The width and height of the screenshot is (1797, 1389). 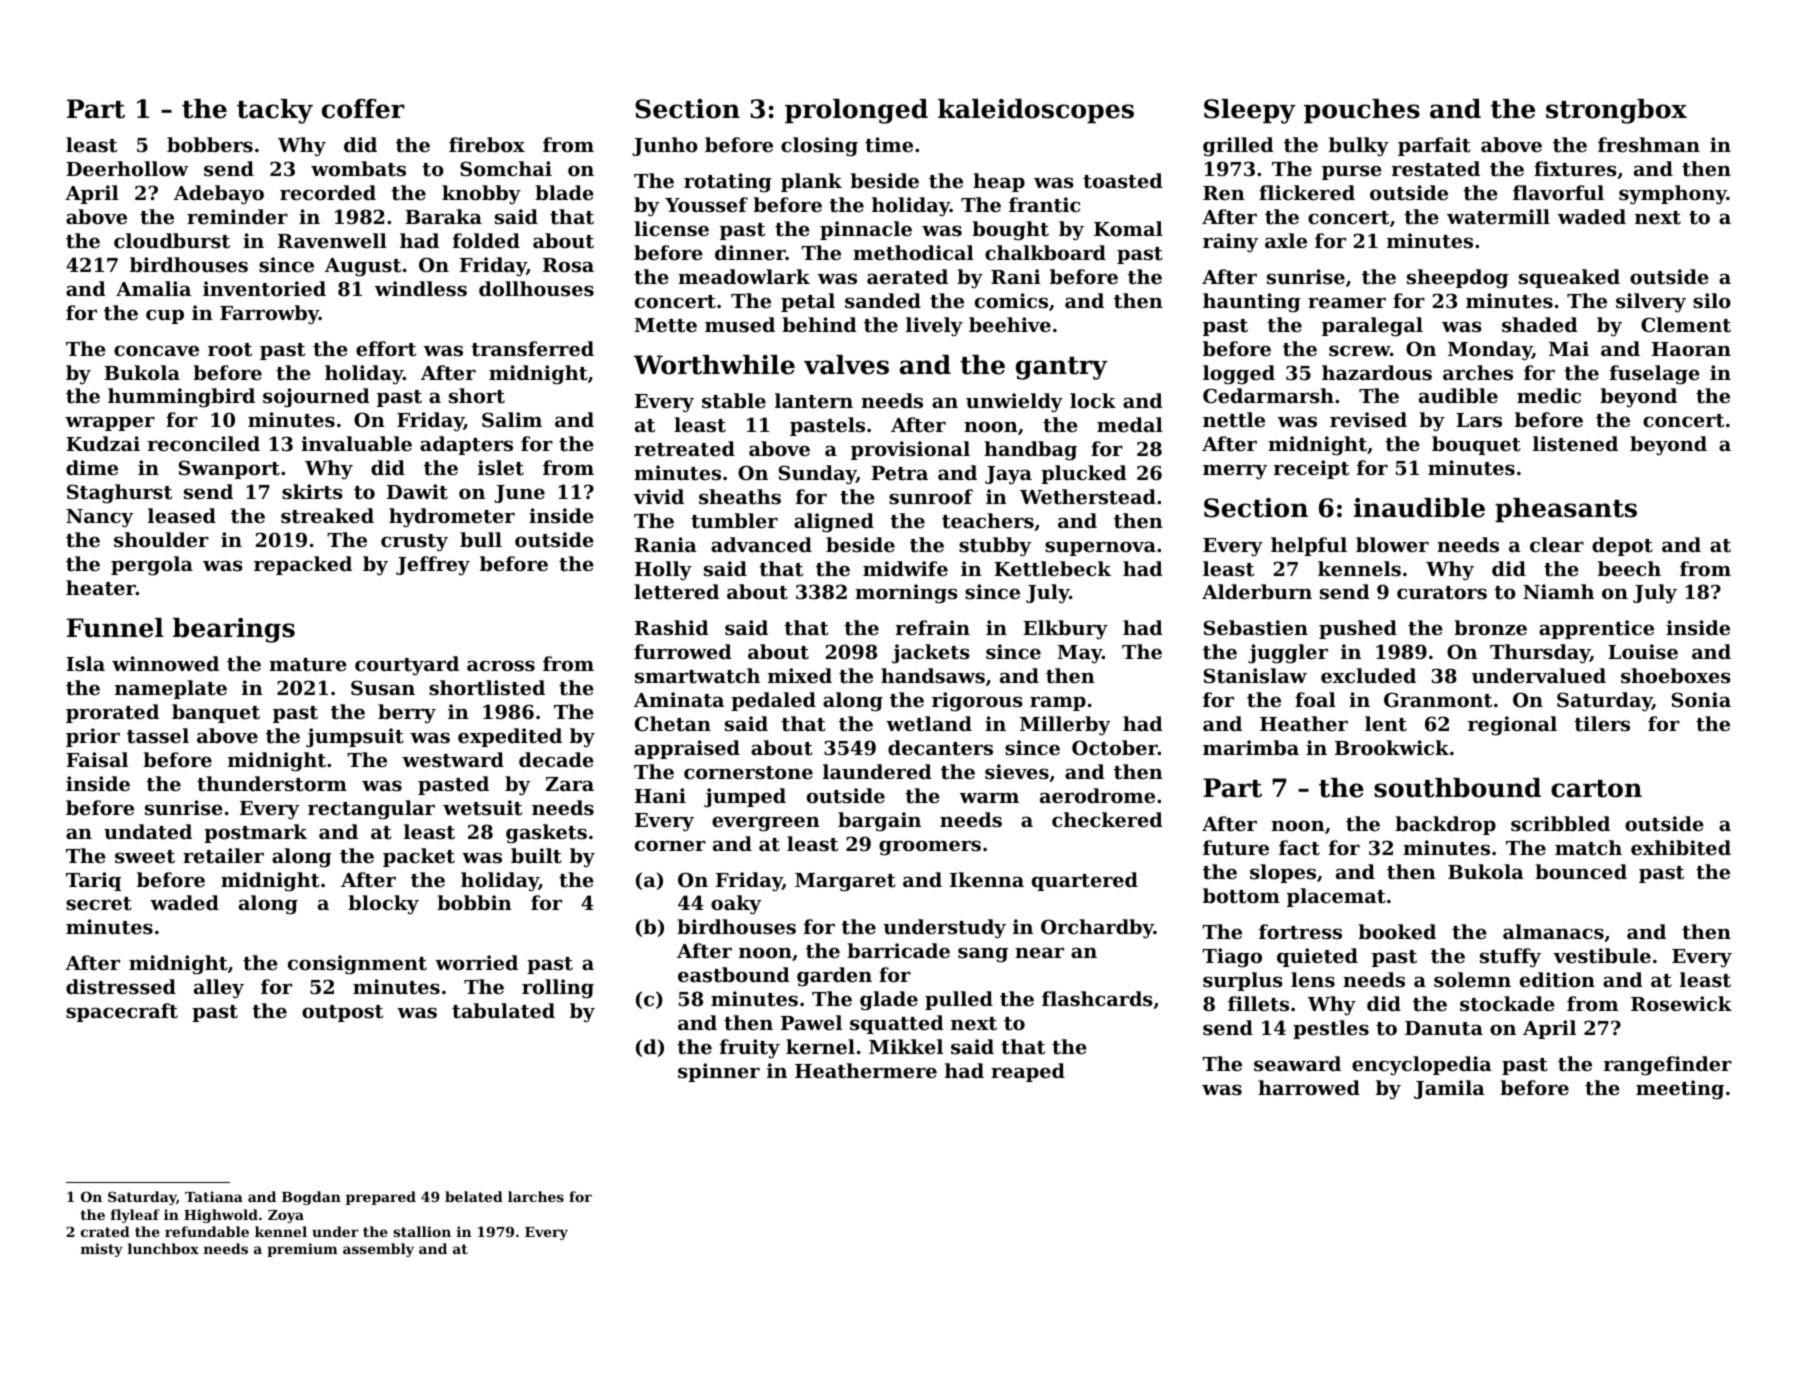 I want to click on Alderburn, so click(x=1257, y=591).
